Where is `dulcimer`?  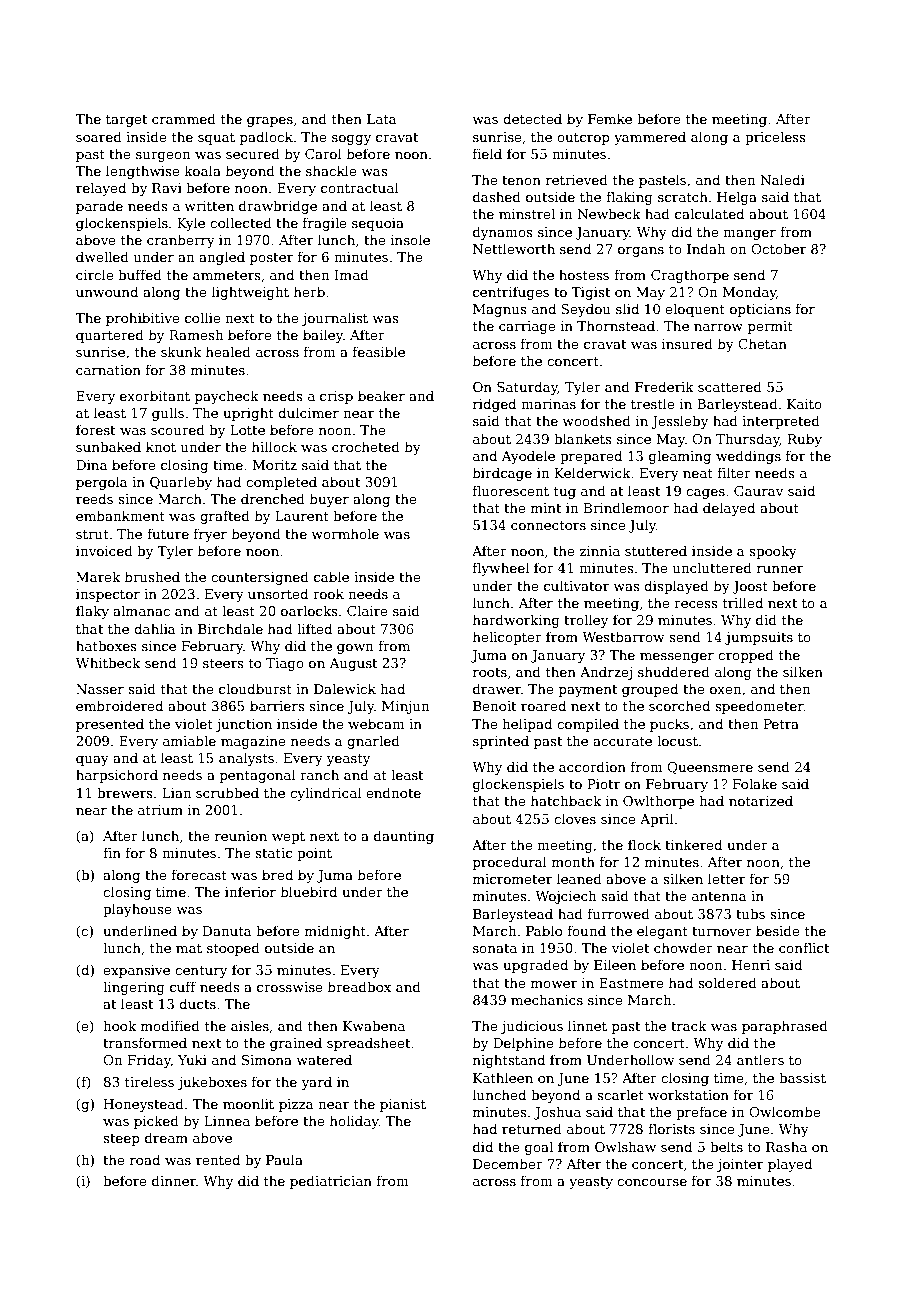
dulcimer is located at coordinates (308, 412).
